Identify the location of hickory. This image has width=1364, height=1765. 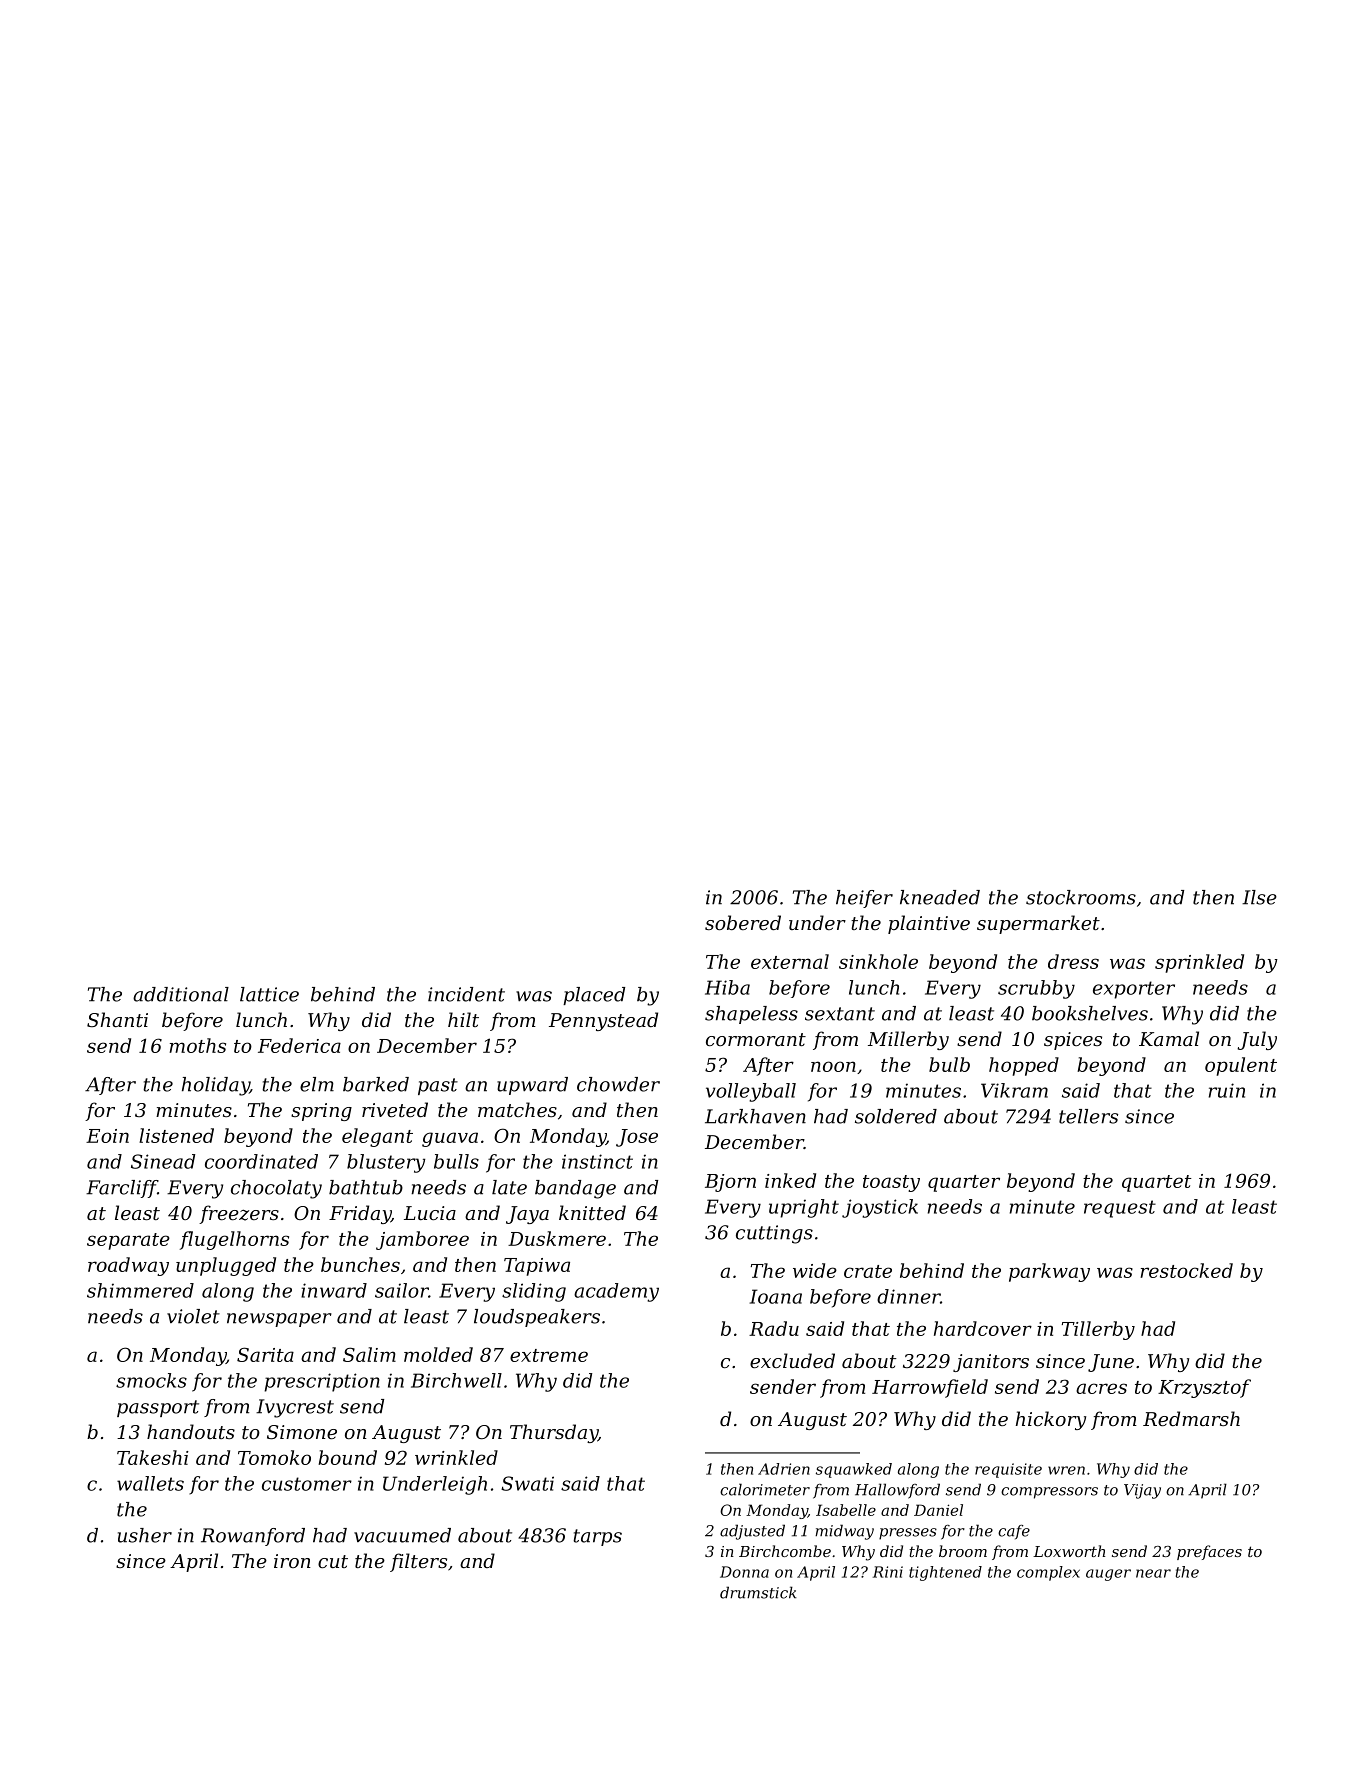
(1051, 1420).
